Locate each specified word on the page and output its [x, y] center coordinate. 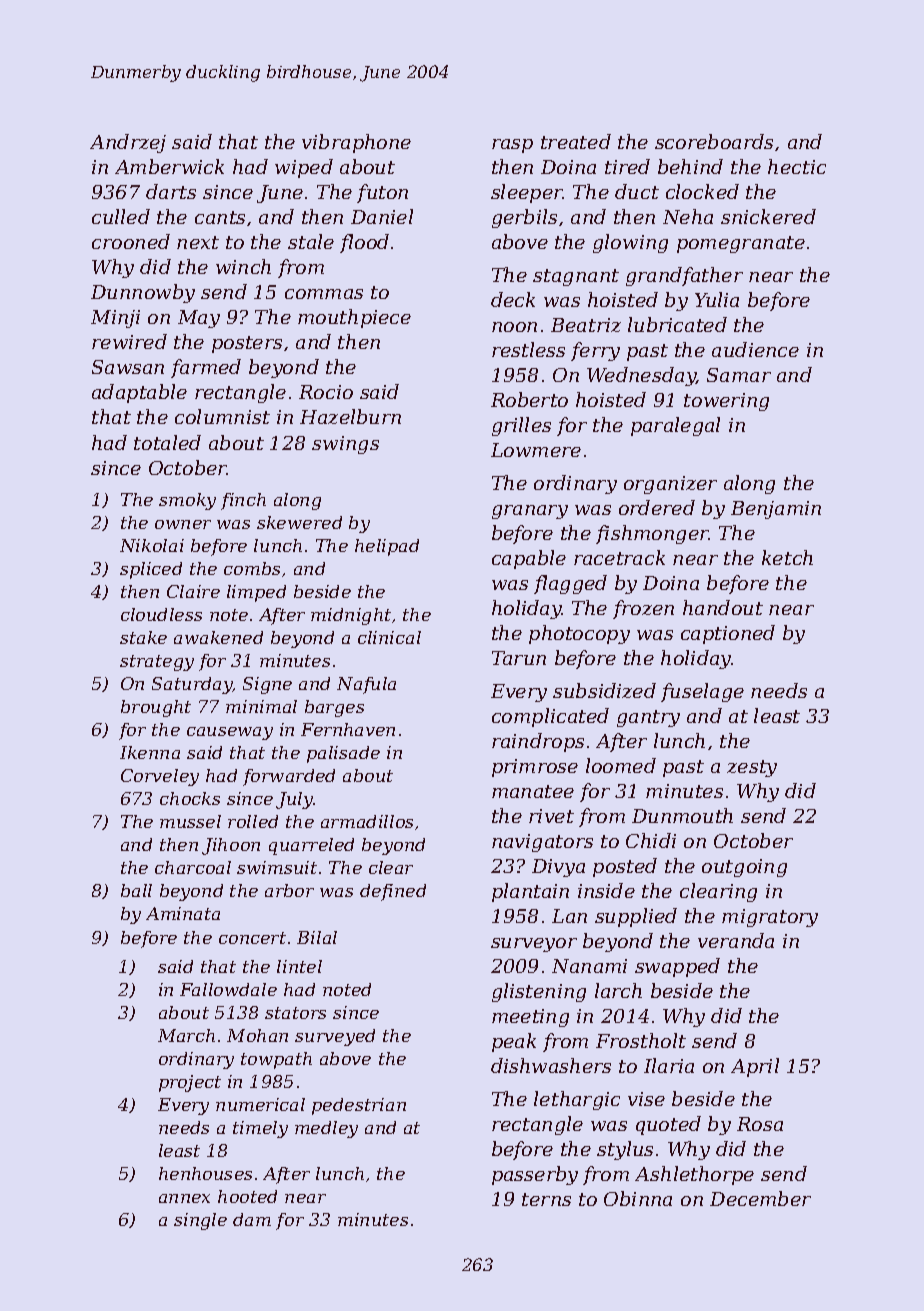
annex [184, 1198]
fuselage [702, 692]
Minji [115, 319]
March [186, 1035]
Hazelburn [350, 416]
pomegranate [741, 244]
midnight [351, 616]
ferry [595, 351]
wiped [304, 168]
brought [156, 708]
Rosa [760, 1124]
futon [382, 193]
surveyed [335, 1037]
